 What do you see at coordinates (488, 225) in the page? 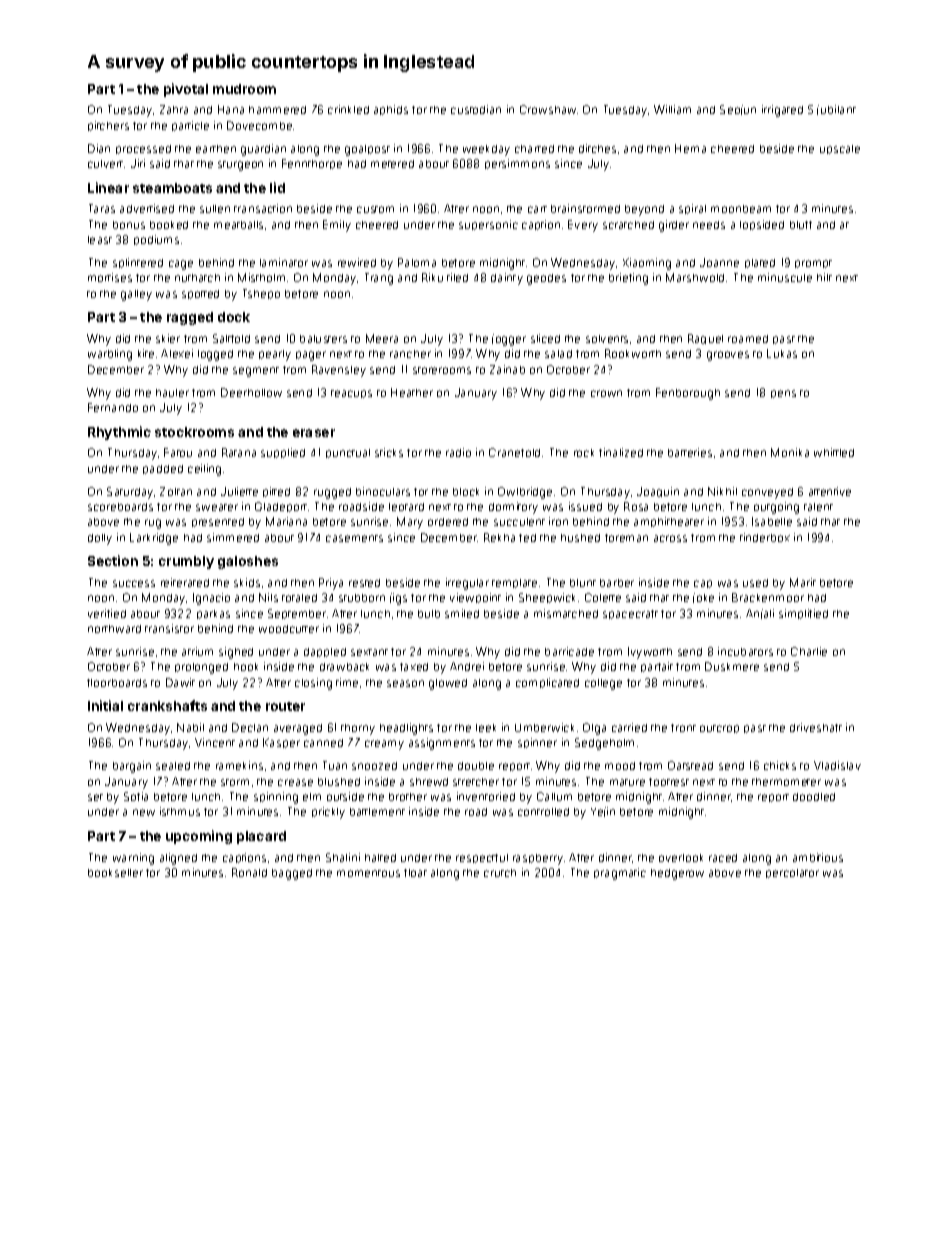
I see `supersonic` at bounding box center [488, 225].
